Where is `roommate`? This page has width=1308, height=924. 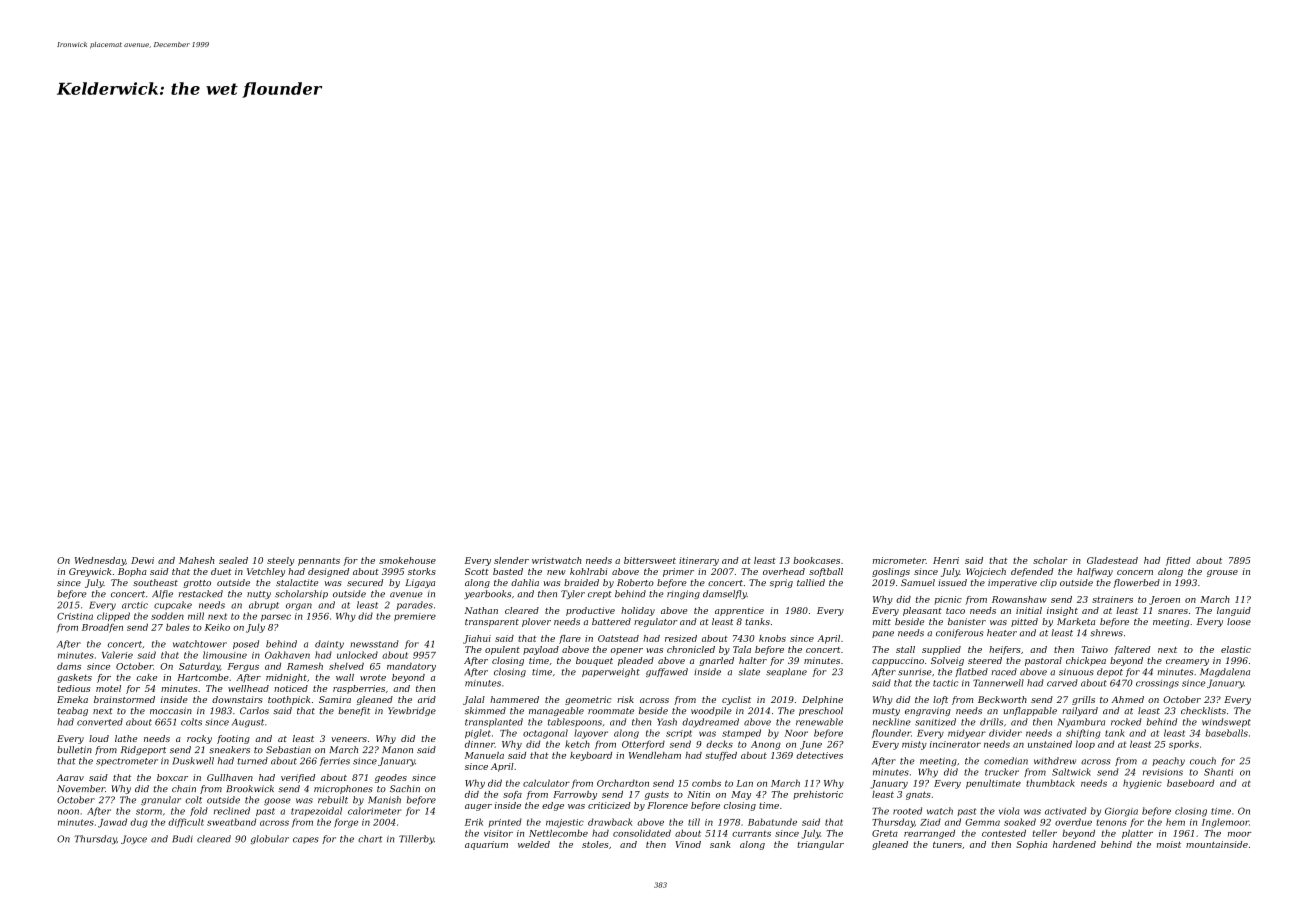 roommate is located at coordinates (611, 711).
